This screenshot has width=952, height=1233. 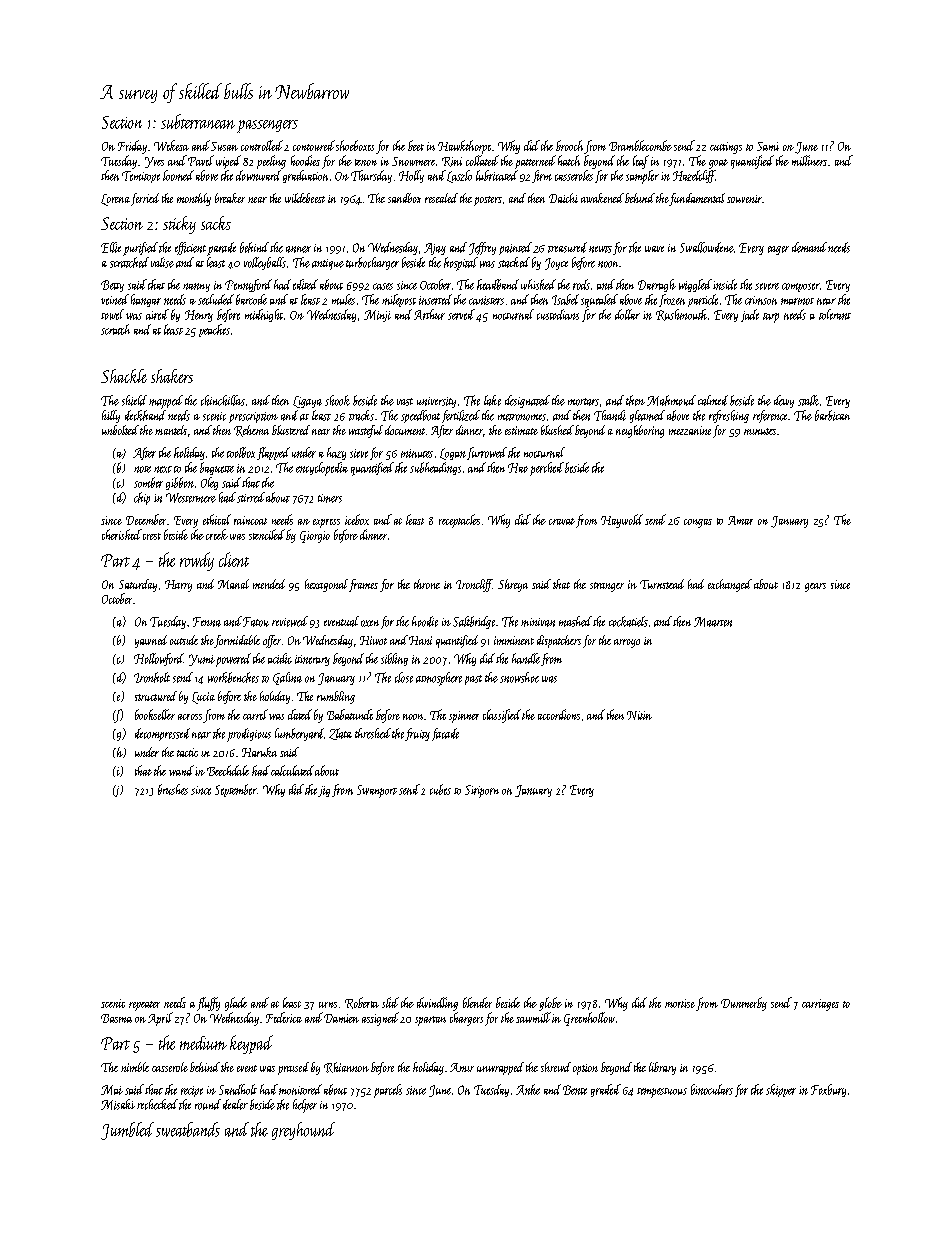 What do you see at coordinates (194, 199) in the screenshot?
I see `monthly` at bounding box center [194, 199].
